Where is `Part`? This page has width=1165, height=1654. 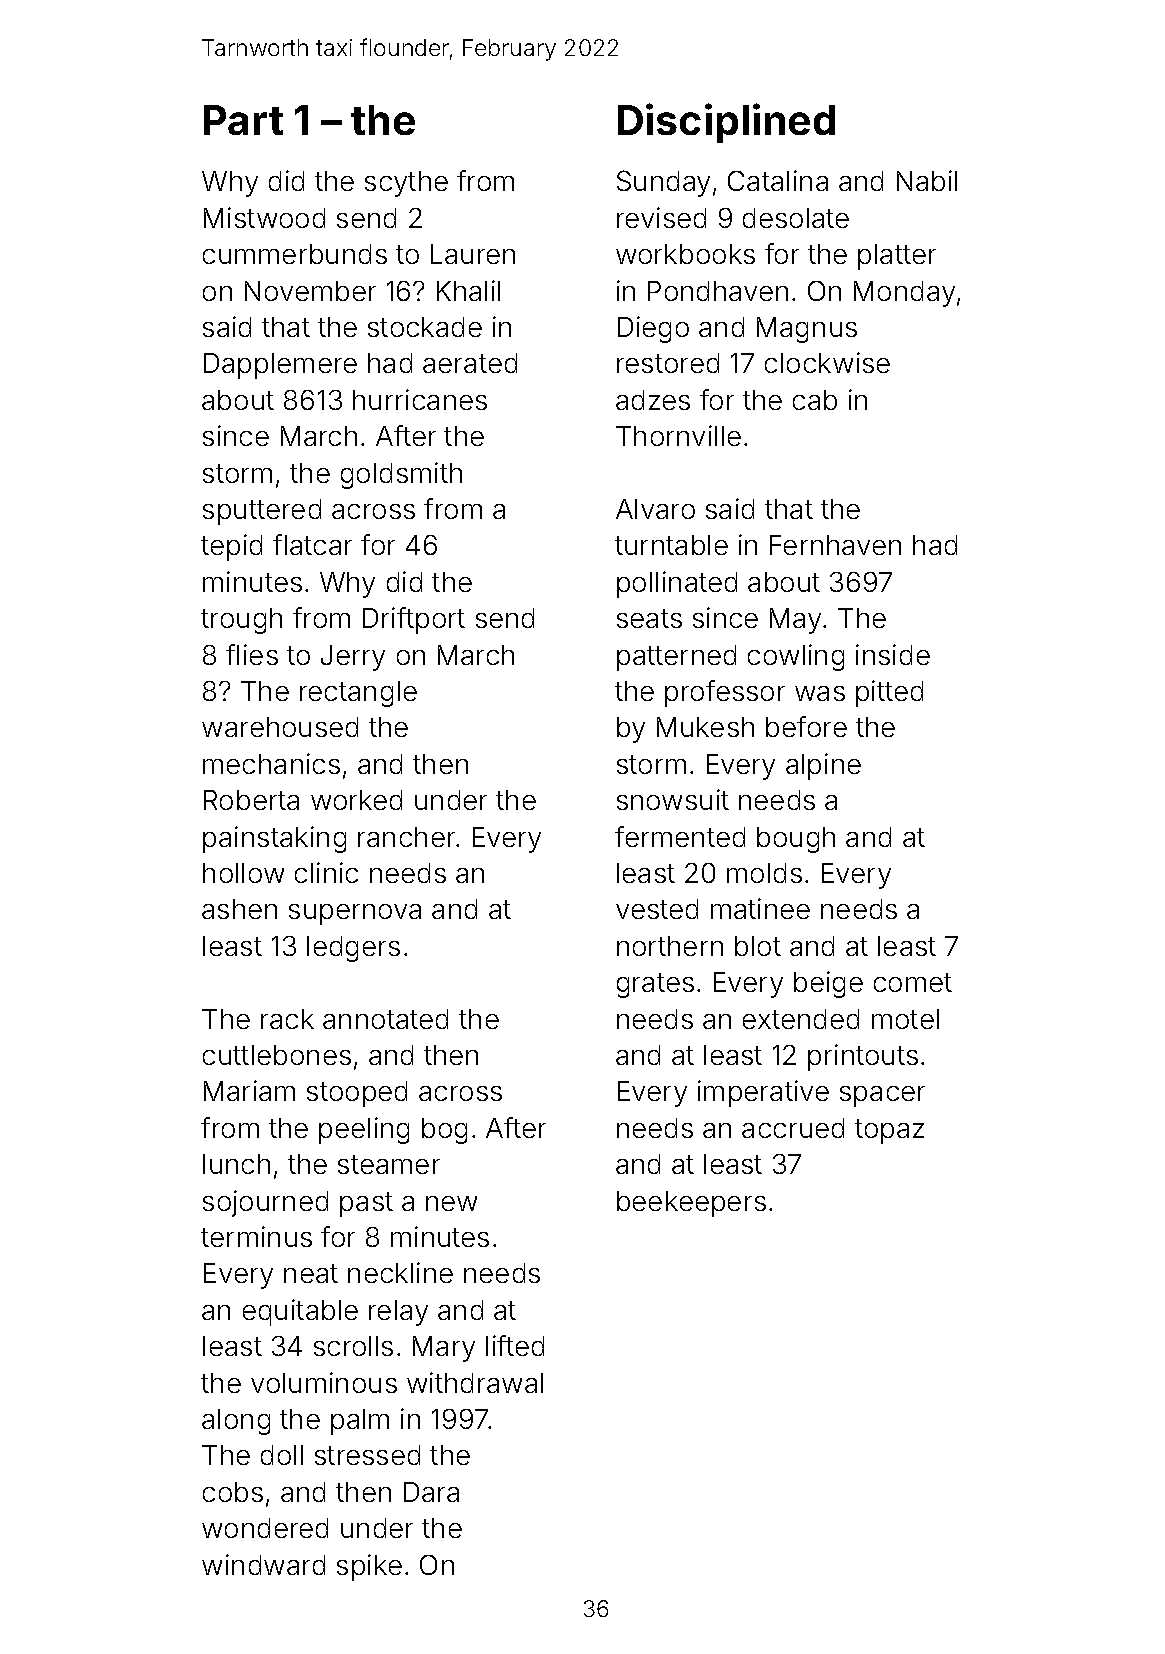 Part is located at coordinates (243, 120).
